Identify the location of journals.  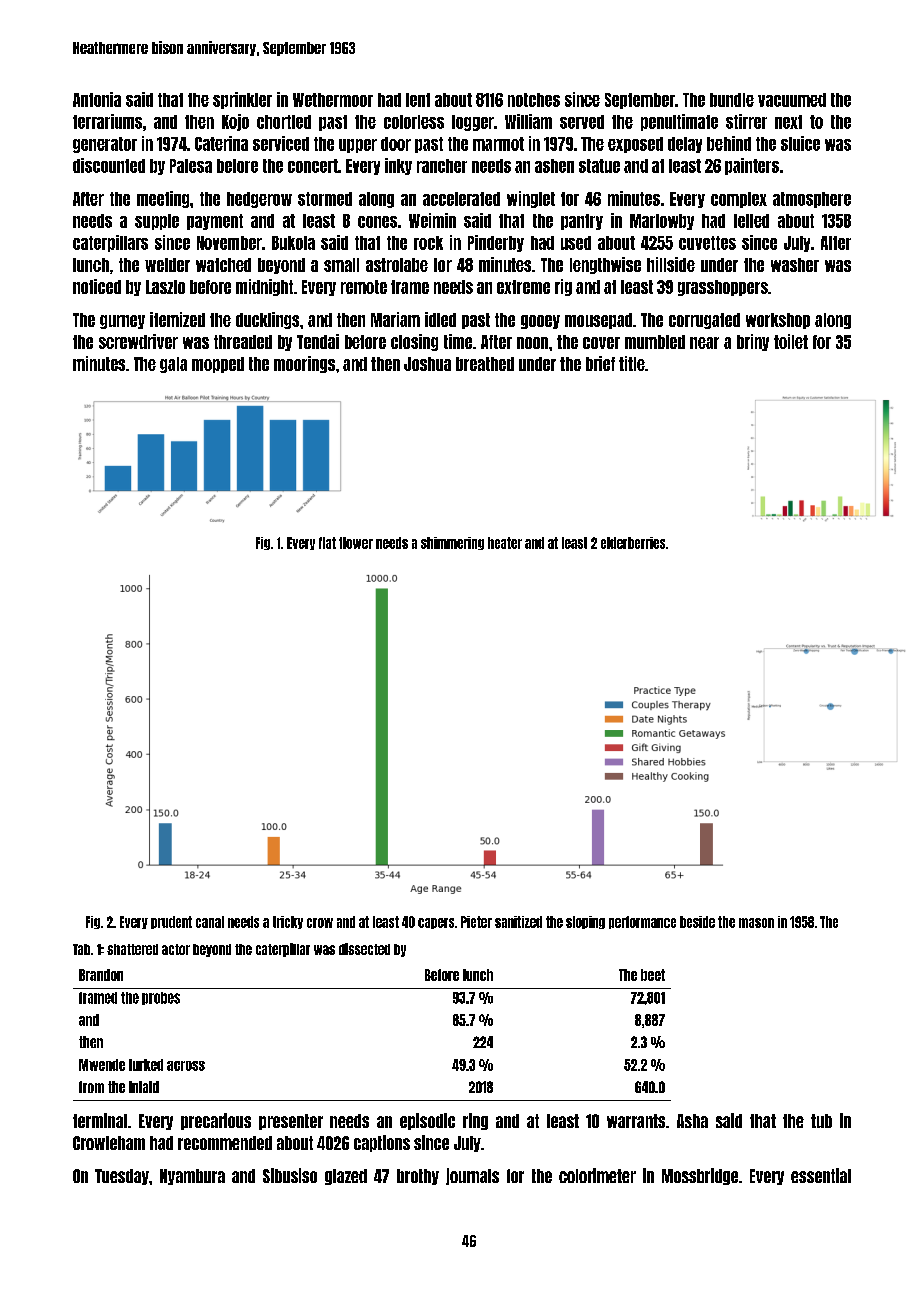
(472, 1176).
